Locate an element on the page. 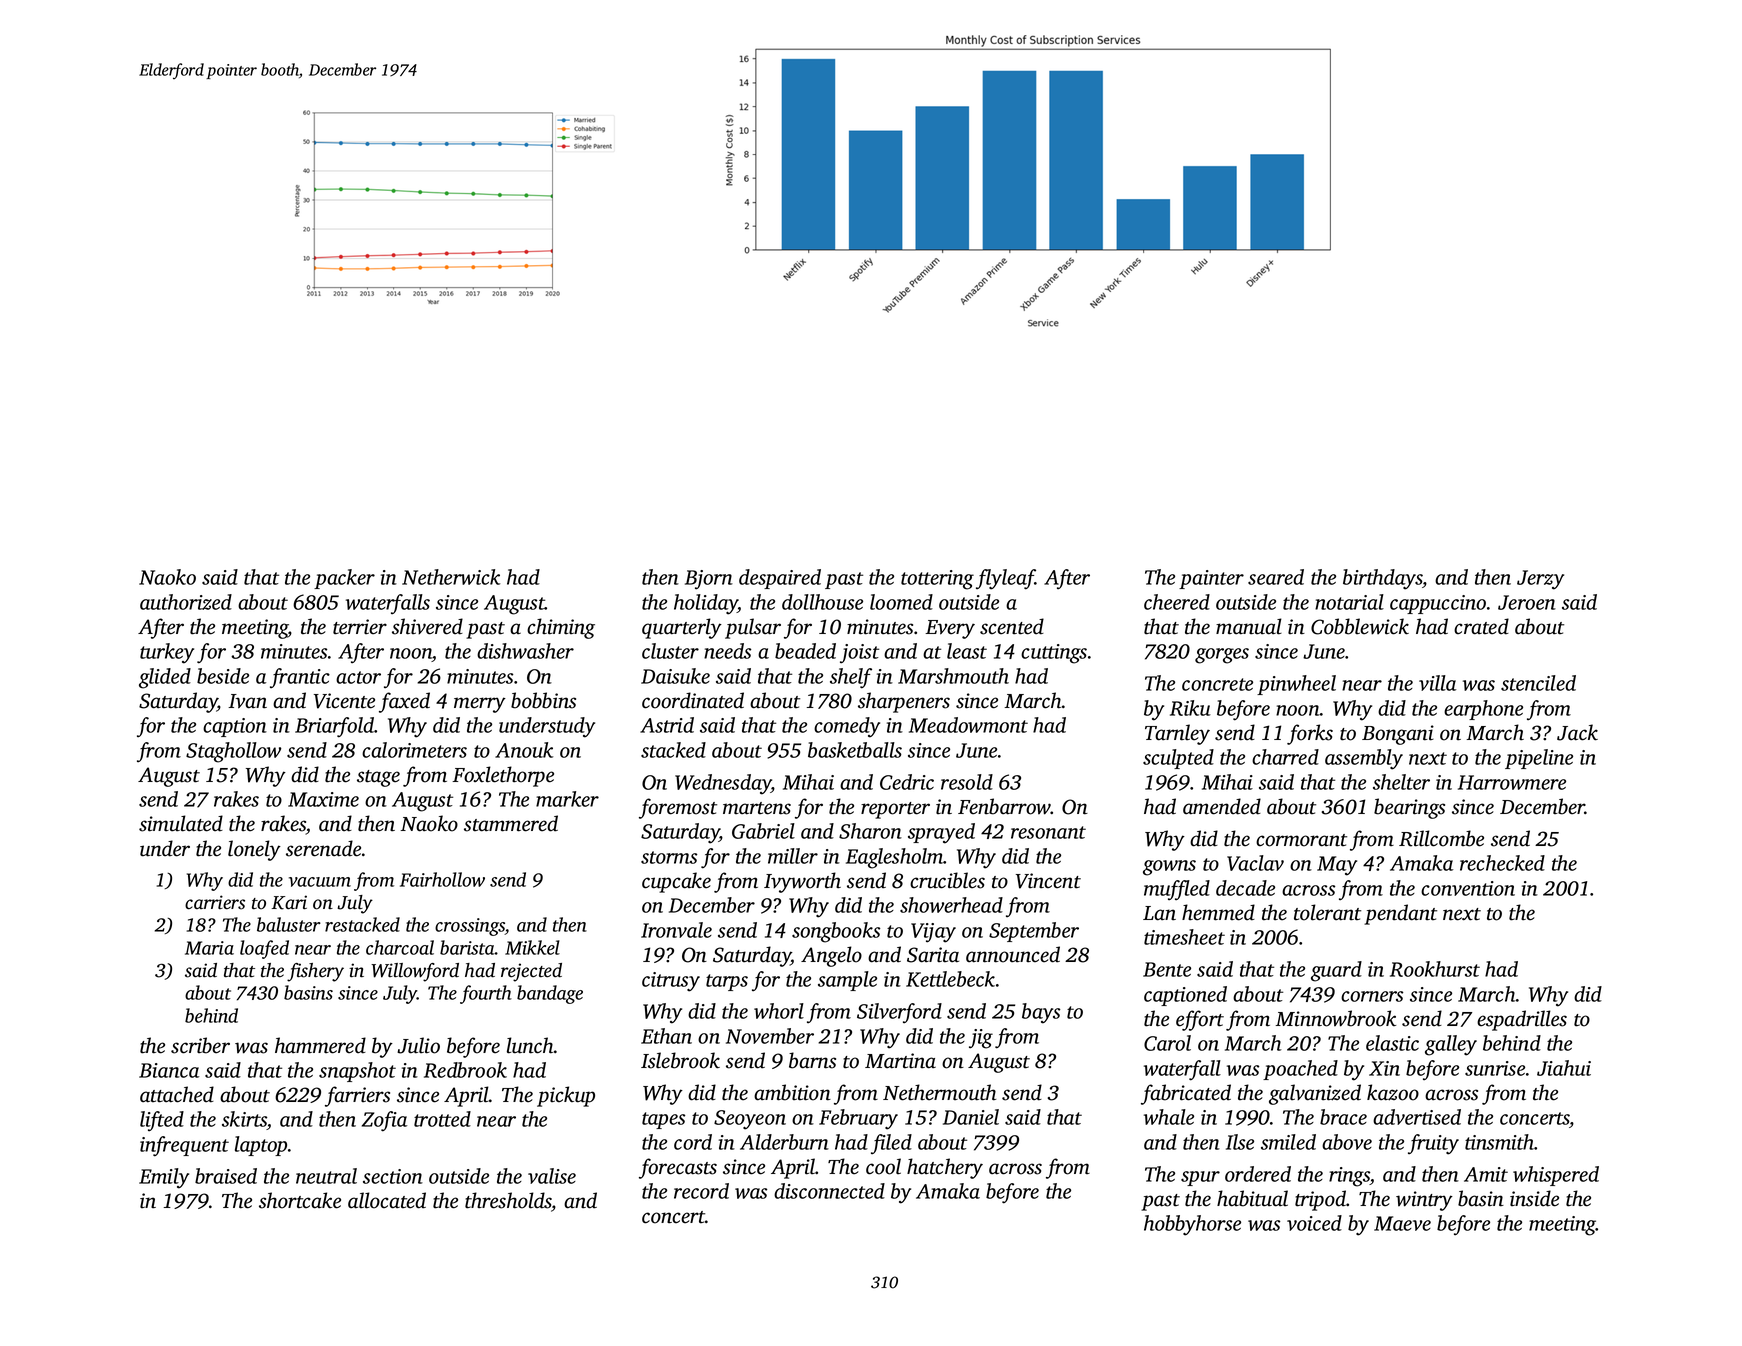 Image resolution: width=1742 pixels, height=1346 pixels. cormorant is located at coordinates (1301, 840).
